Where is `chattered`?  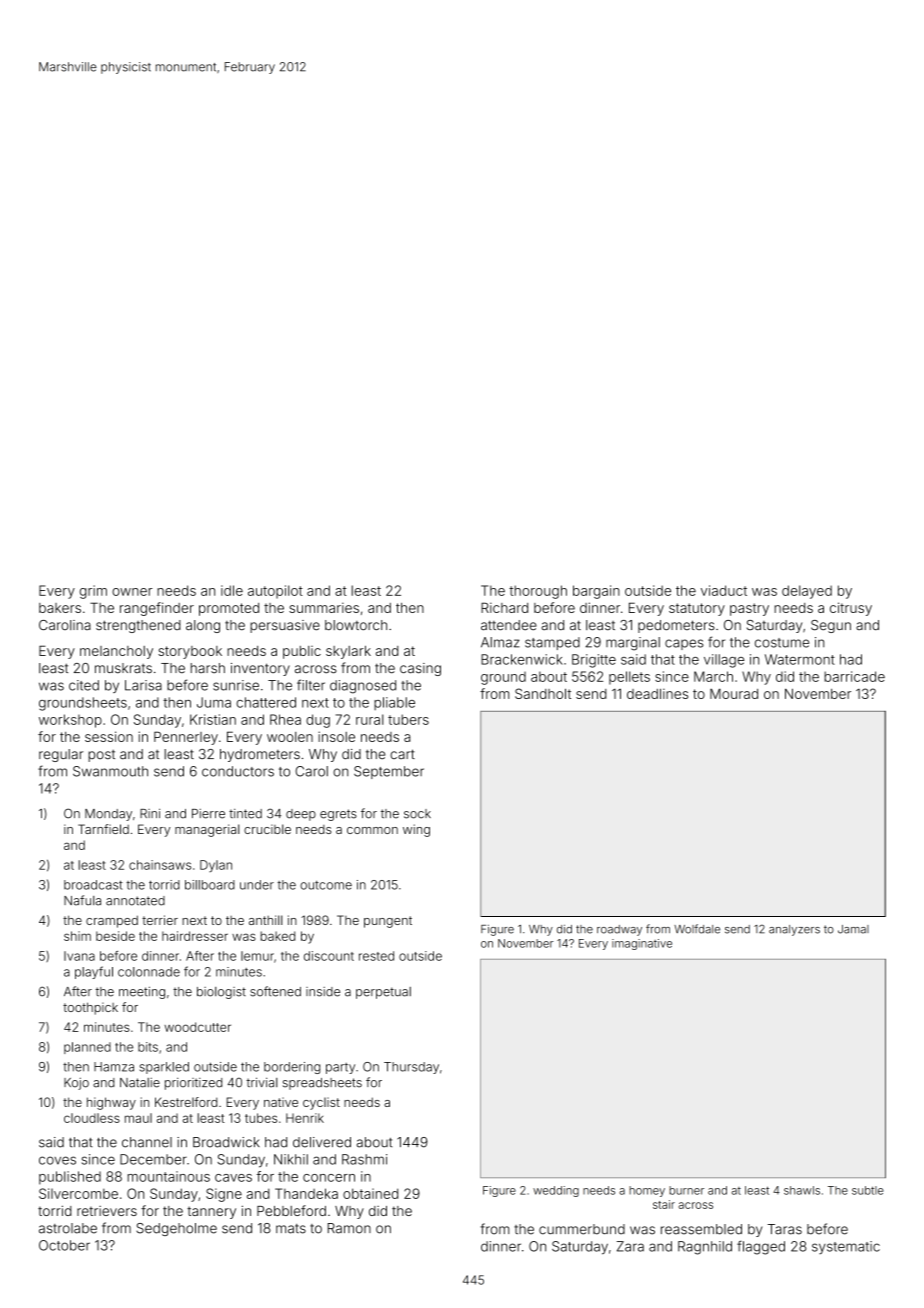 chattered is located at coordinates (266, 702).
